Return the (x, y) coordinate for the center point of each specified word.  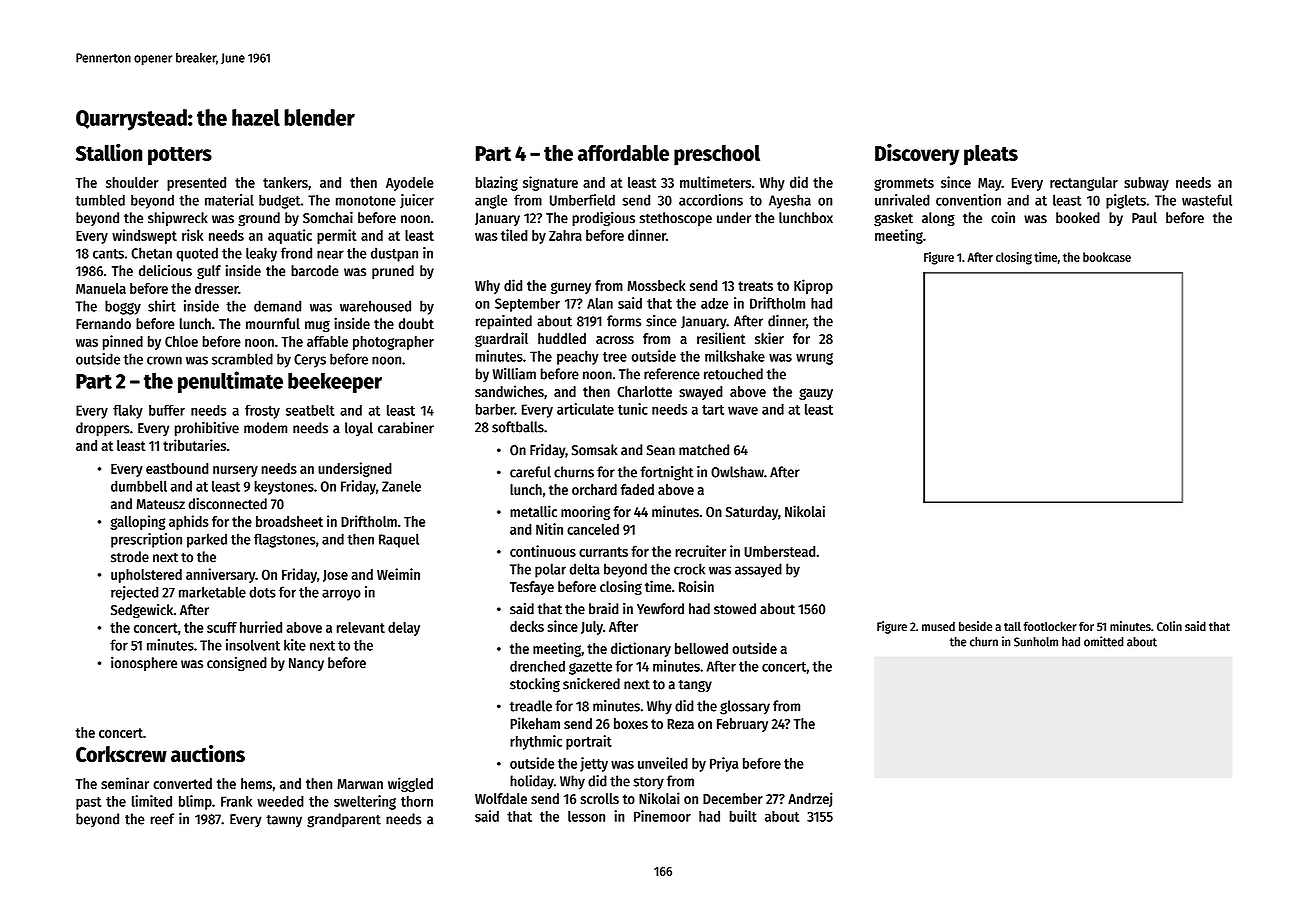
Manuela (101, 288)
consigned (237, 664)
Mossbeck (657, 285)
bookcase (1107, 257)
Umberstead (779, 551)
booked (1078, 218)
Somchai (328, 217)
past (88, 803)
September (527, 305)
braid (604, 609)
